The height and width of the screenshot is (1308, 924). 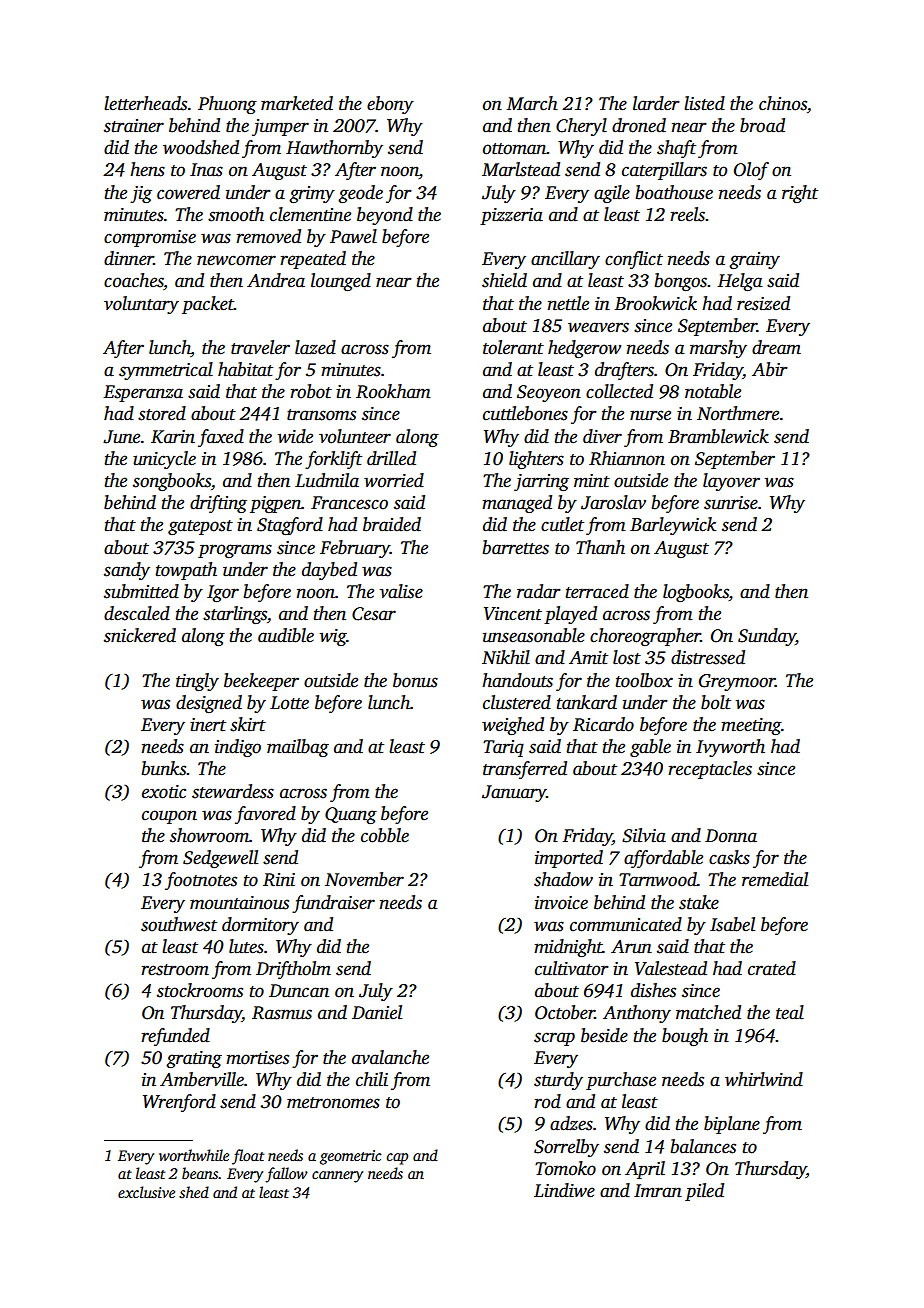 I want to click on sandy, so click(x=127, y=571).
